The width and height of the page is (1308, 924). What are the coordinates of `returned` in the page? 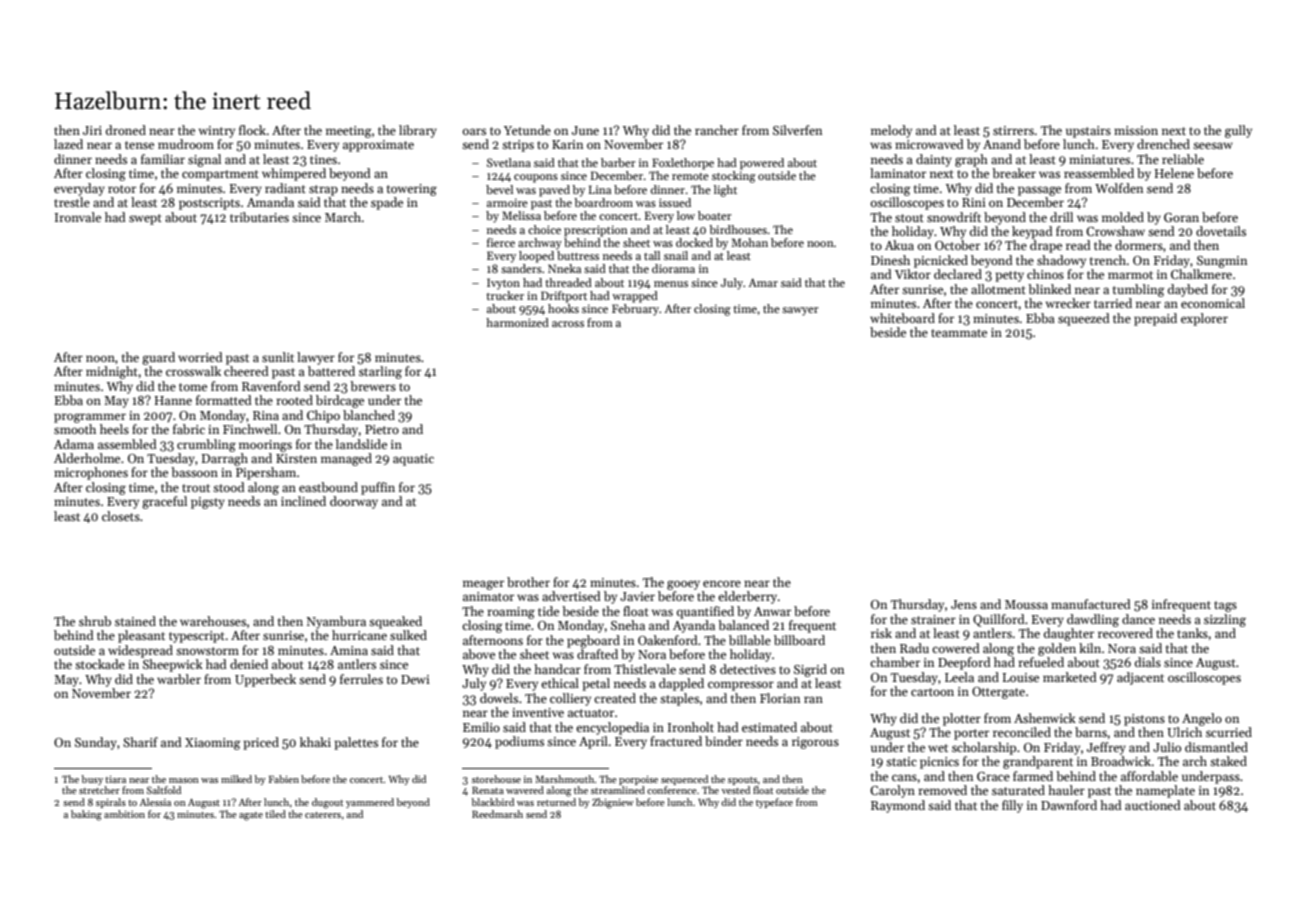 It's located at (556, 802).
